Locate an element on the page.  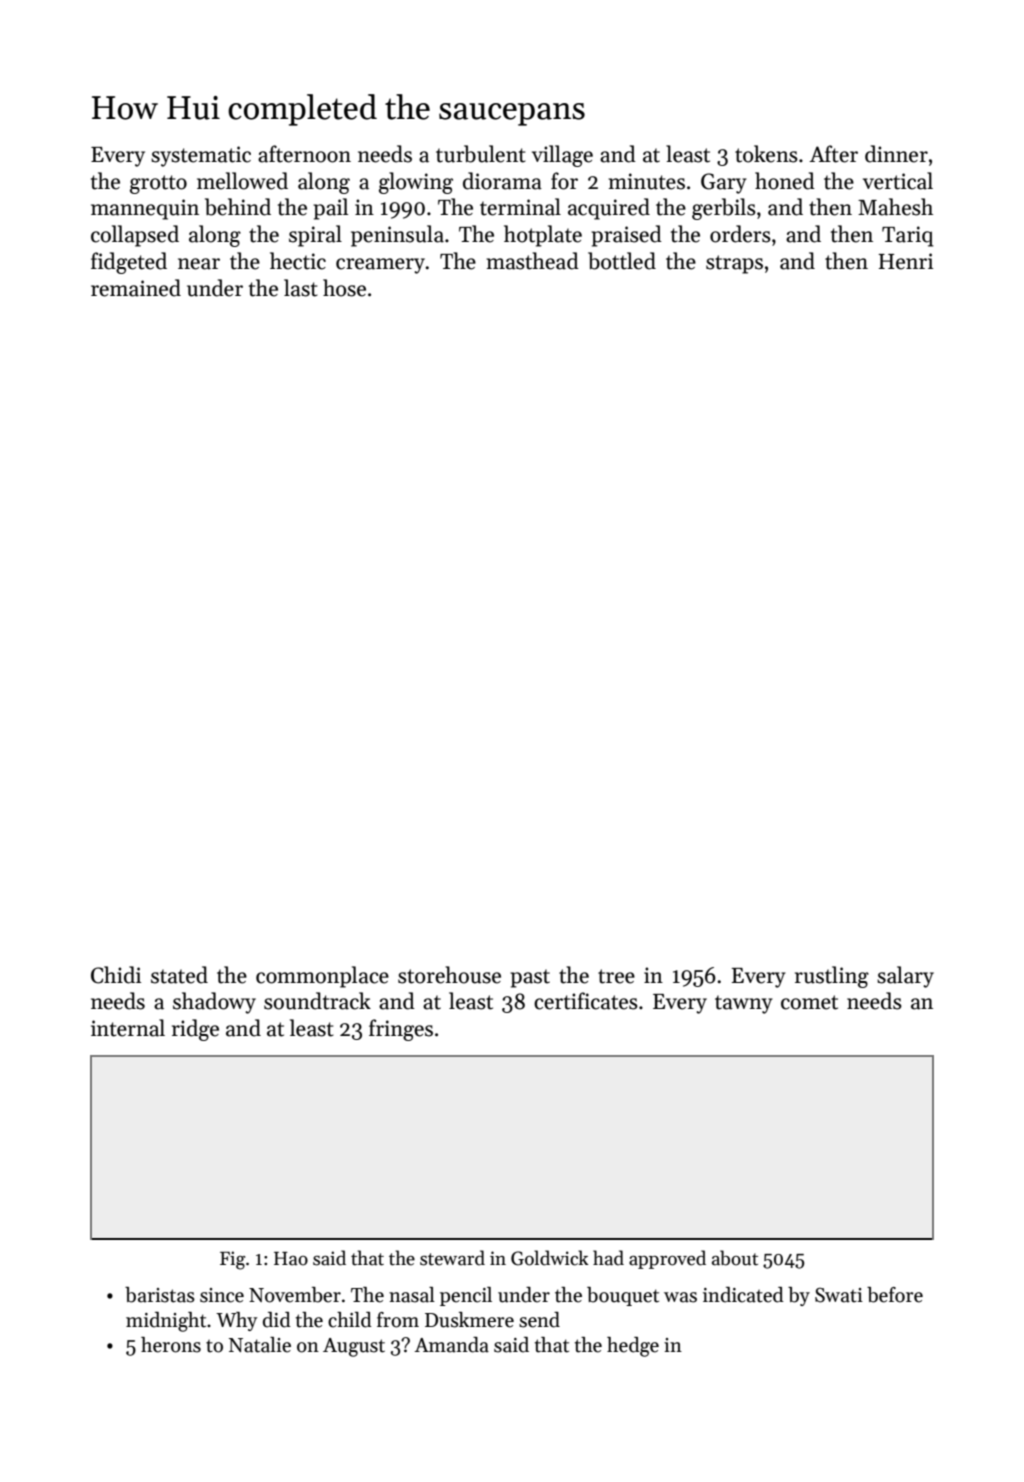
remained is located at coordinates (136, 288).
